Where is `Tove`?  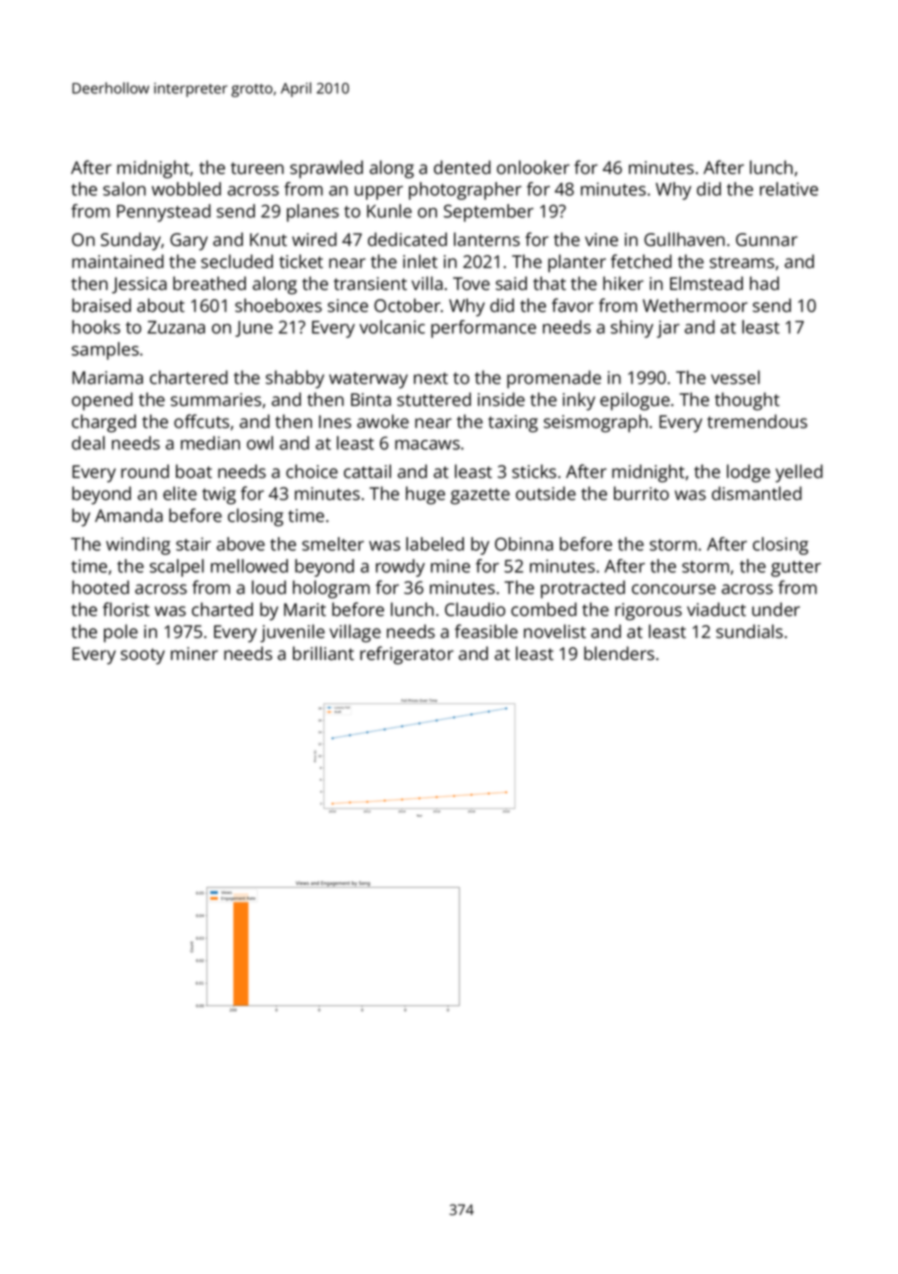 Tove is located at coordinates (471, 283).
